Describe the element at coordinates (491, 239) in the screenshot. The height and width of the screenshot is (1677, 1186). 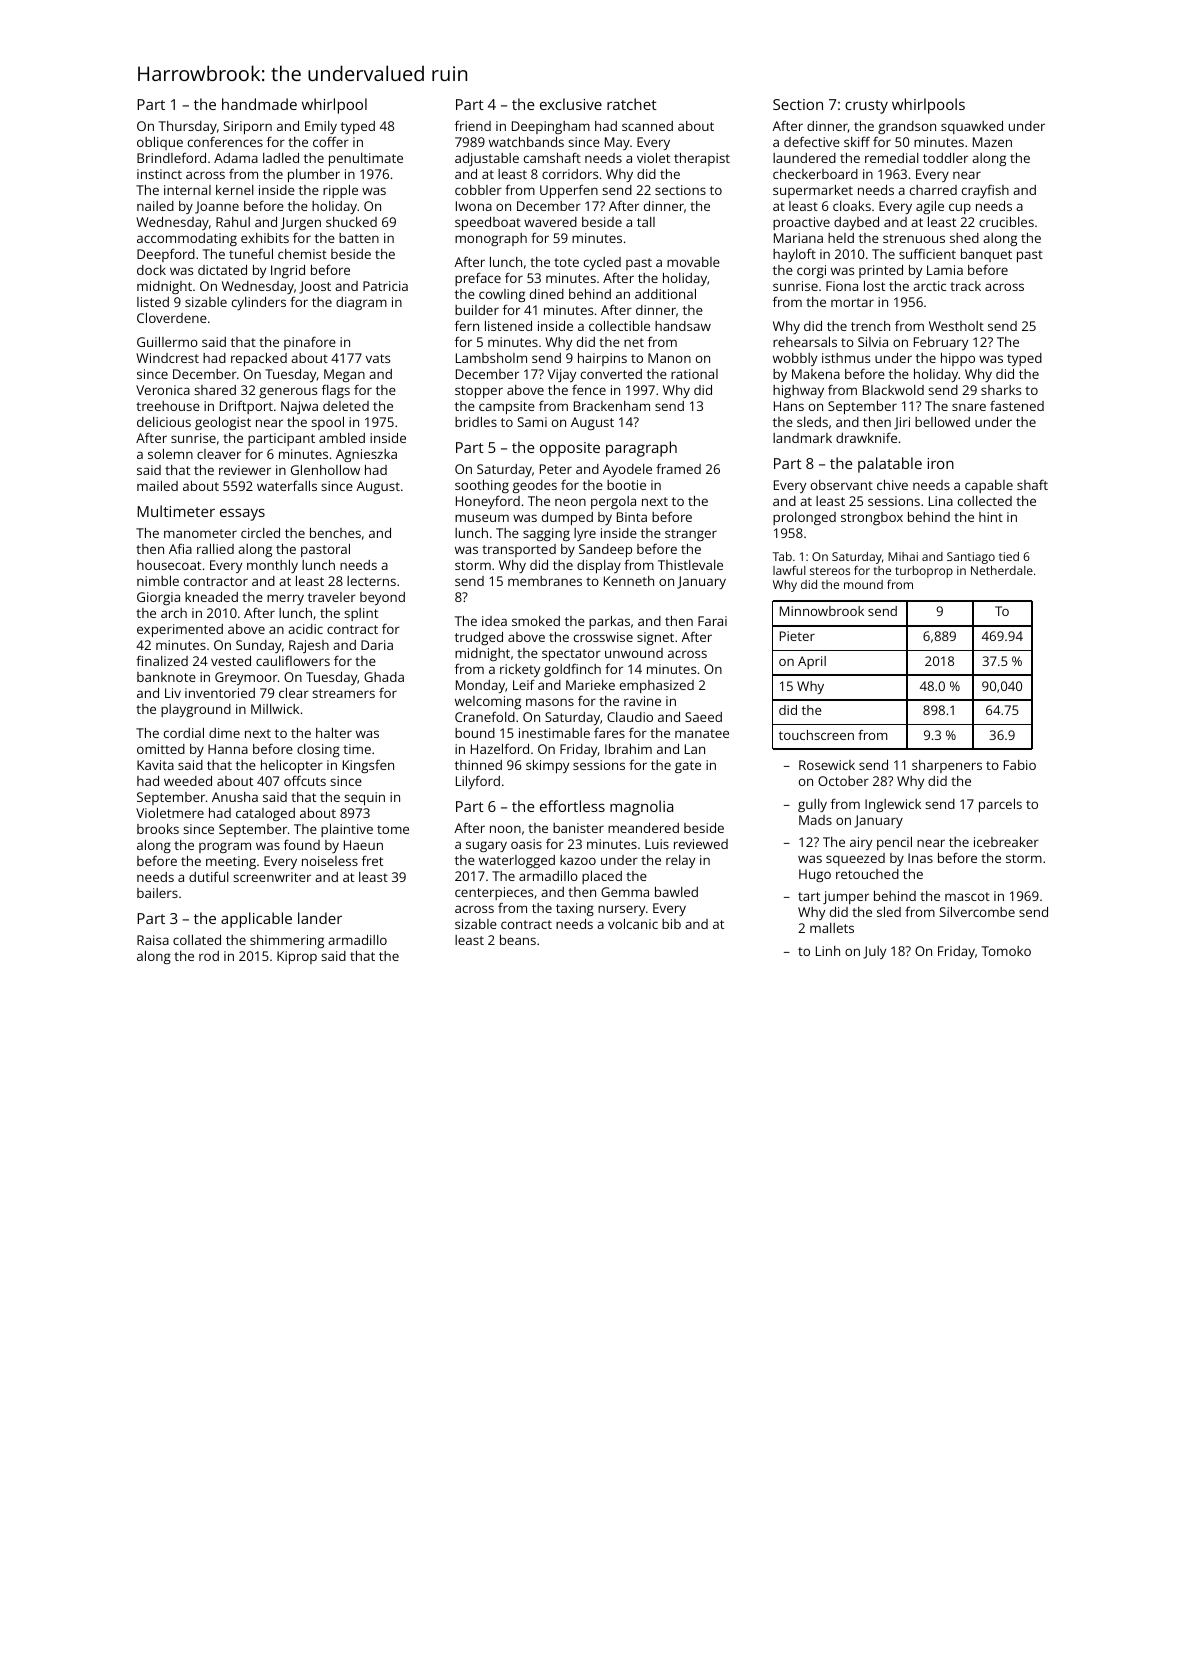
I see `monograph` at that location.
